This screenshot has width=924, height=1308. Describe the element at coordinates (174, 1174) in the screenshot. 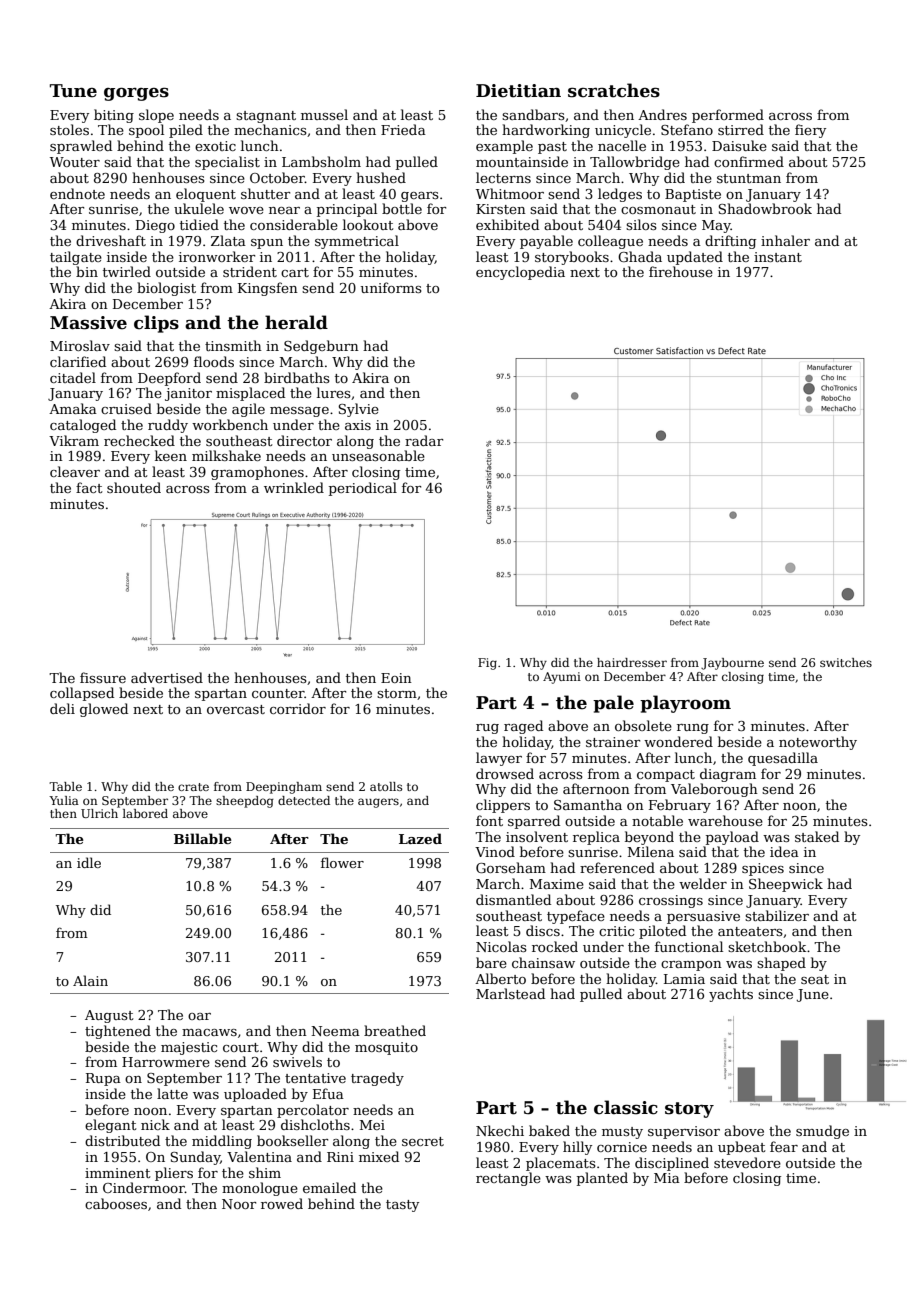

I see `pliers` at that location.
